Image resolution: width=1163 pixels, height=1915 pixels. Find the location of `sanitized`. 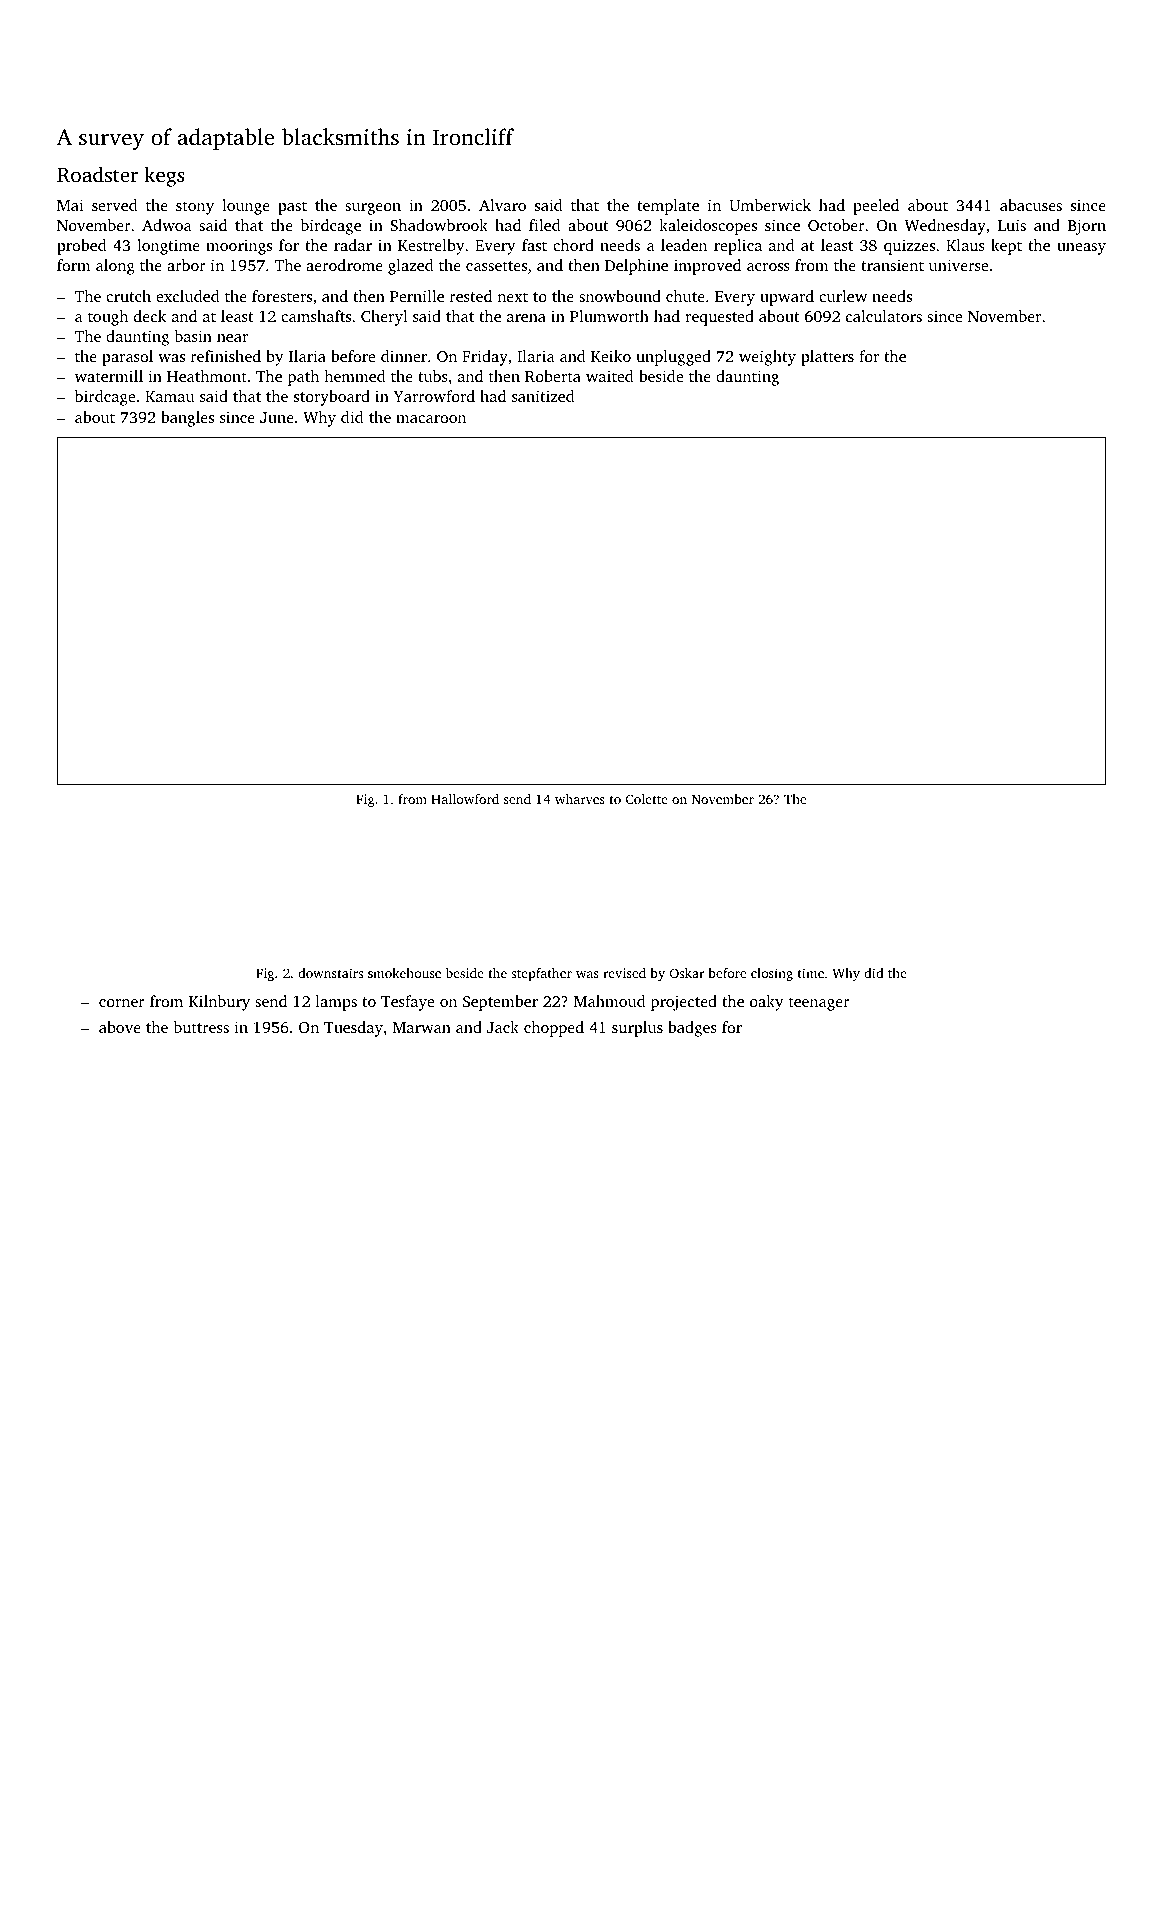

sanitized is located at coordinates (543, 396).
